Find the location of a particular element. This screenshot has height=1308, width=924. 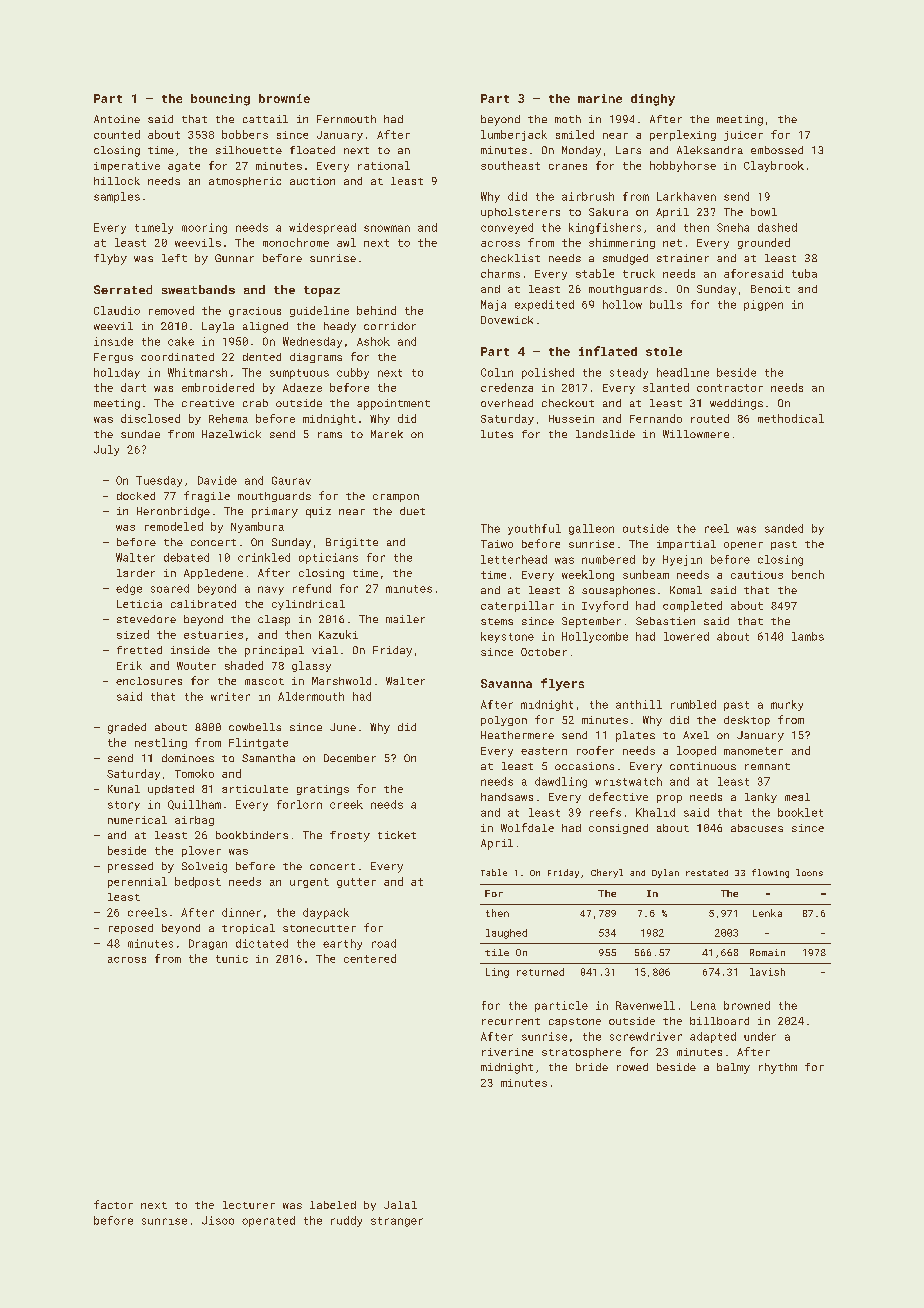

bouncing is located at coordinates (220, 100).
